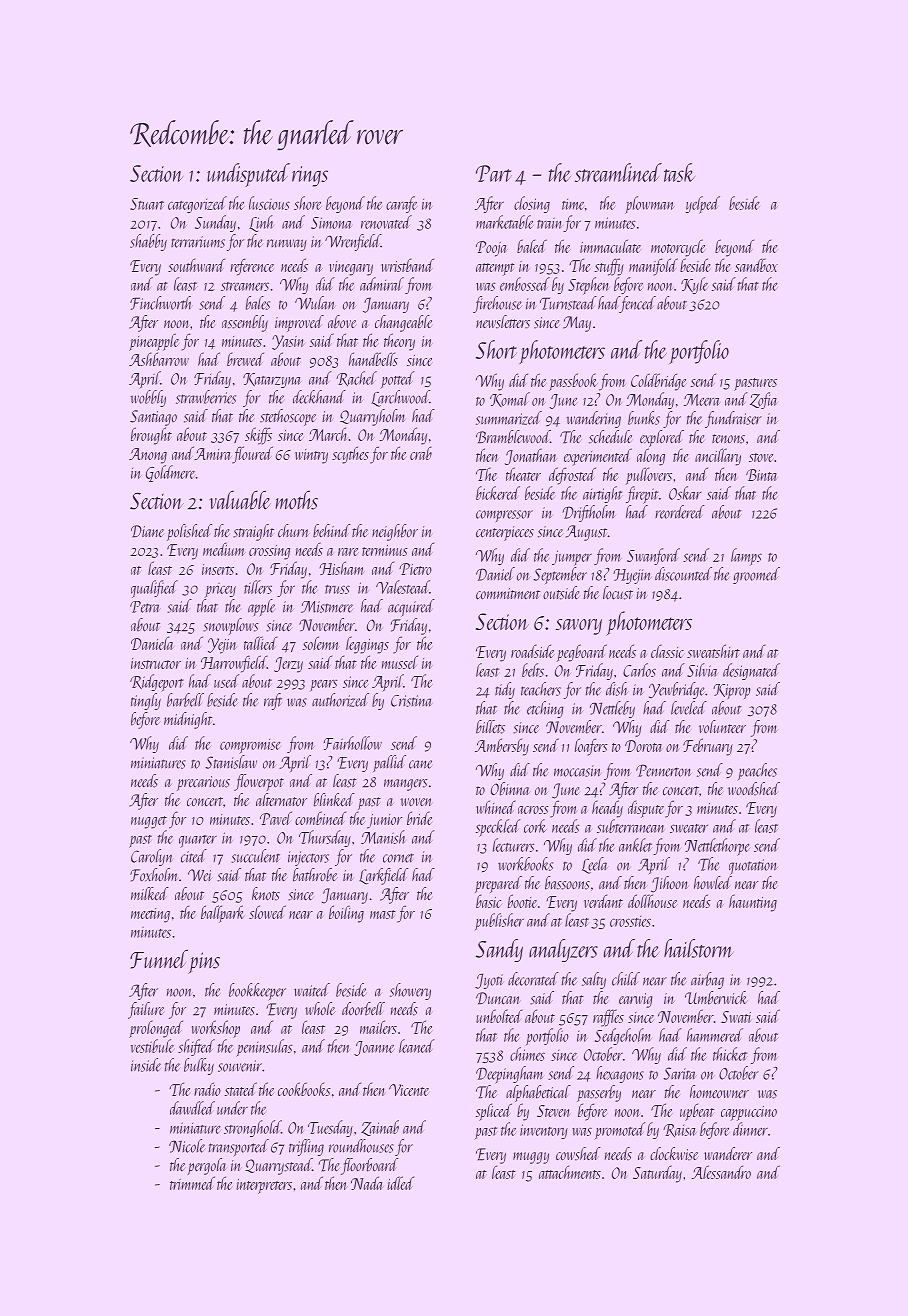 This screenshot has width=908, height=1316. I want to click on Saturday, so click(657, 1174).
